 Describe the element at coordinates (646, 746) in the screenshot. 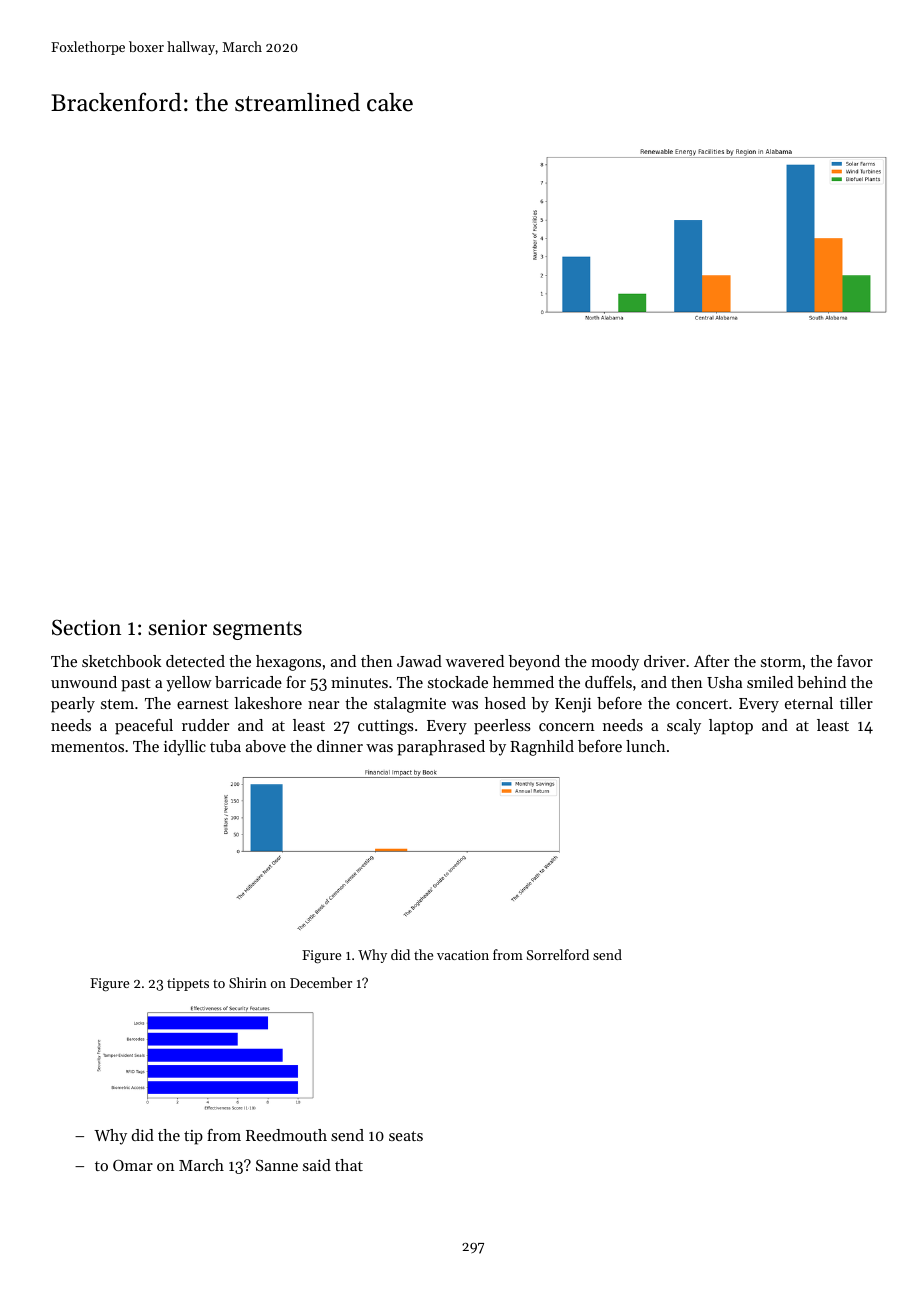

I see `lunch` at that location.
